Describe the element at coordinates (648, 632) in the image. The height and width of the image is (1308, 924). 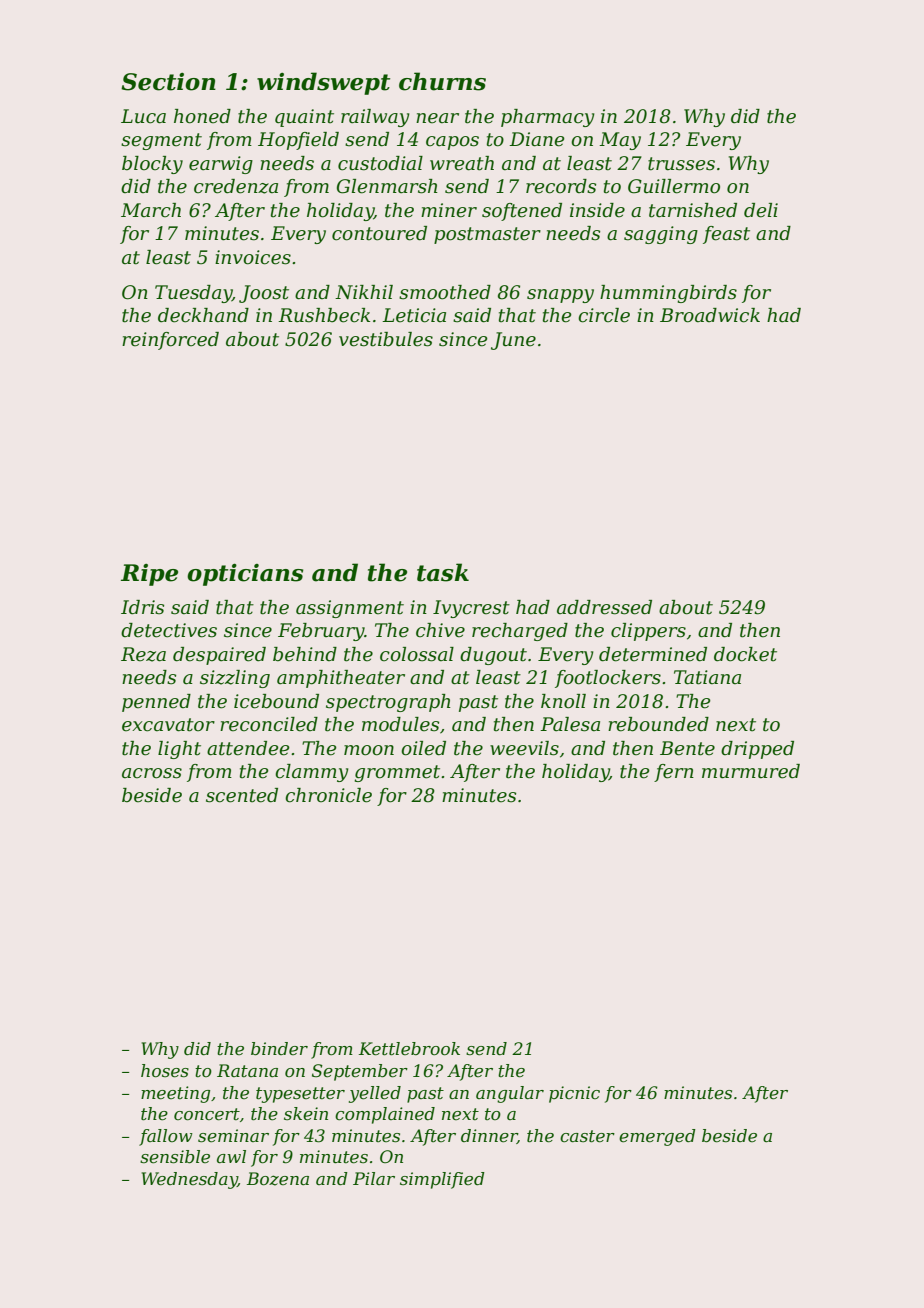
I see `clippers` at that location.
